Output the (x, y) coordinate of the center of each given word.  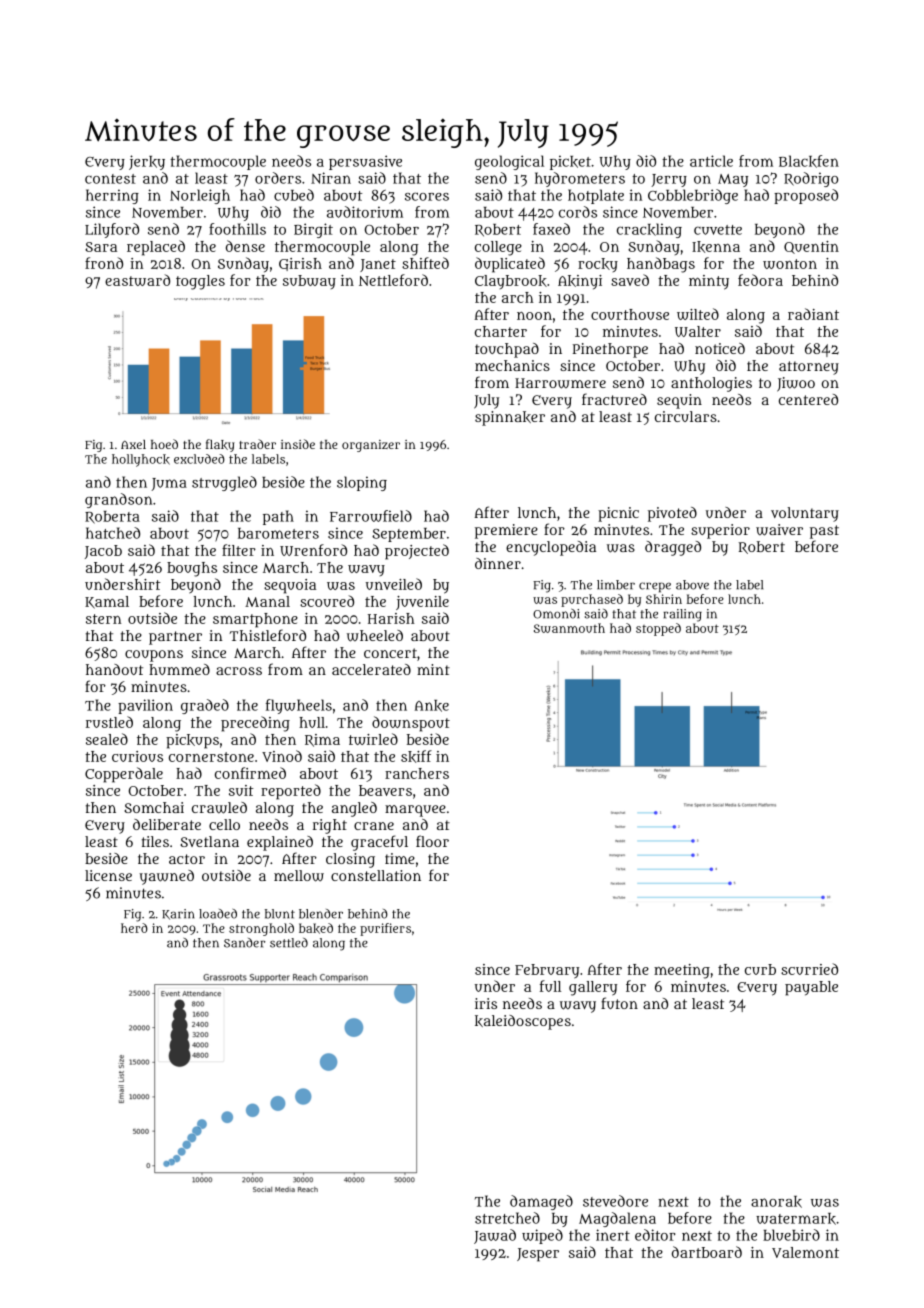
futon (619, 1003)
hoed (164, 444)
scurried (809, 969)
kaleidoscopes (523, 1022)
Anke (432, 706)
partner (175, 638)
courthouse (630, 314)
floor (432, 841)
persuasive (365, 162)
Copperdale (124, 775)
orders (278, 178)
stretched (507, 1218)
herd (134, 928)
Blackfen (809, 161)
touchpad (507, 350)
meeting (682, 971)
